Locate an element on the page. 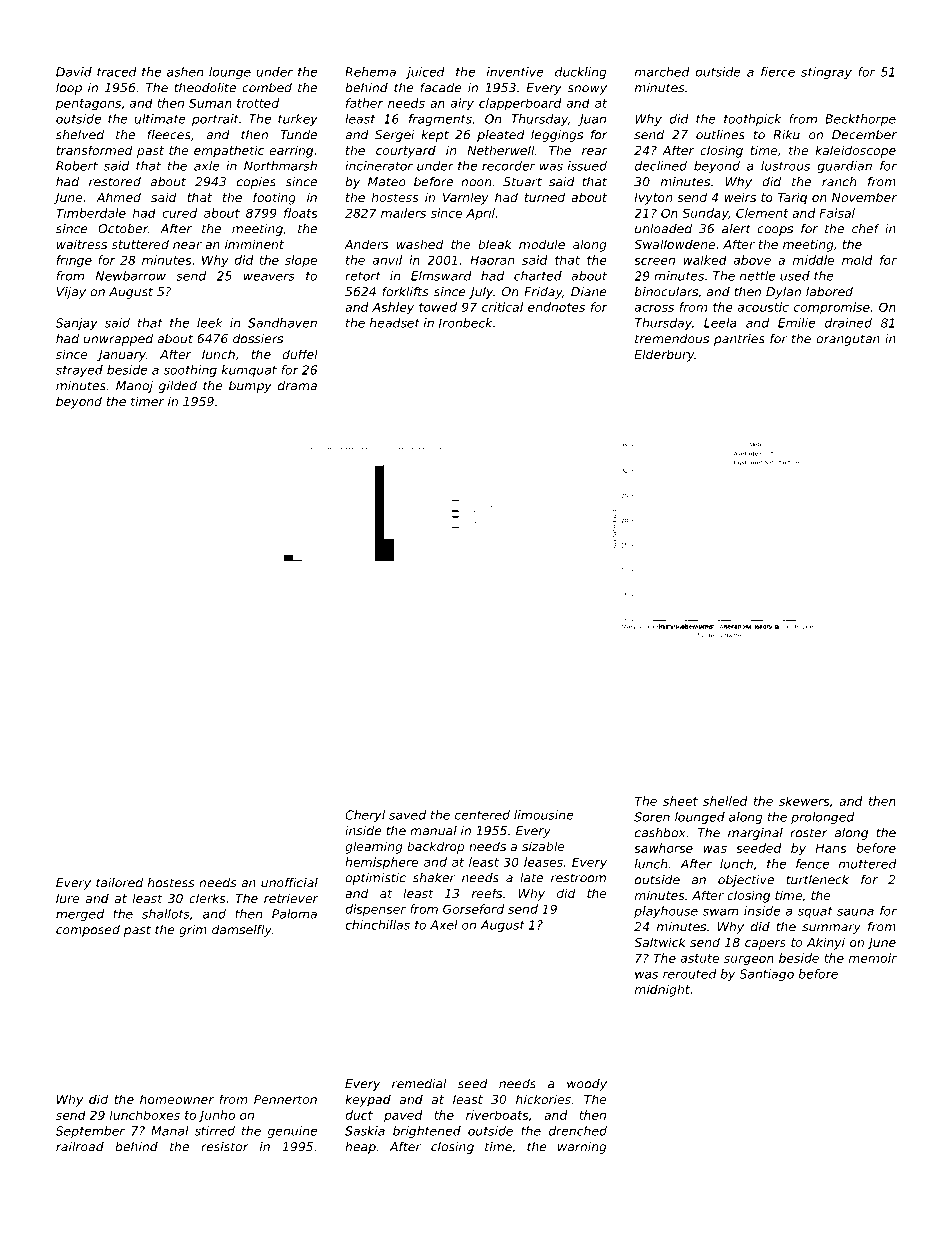 The width and height of the document is (952, 1233). drama is located at coordinates (297, 386).
